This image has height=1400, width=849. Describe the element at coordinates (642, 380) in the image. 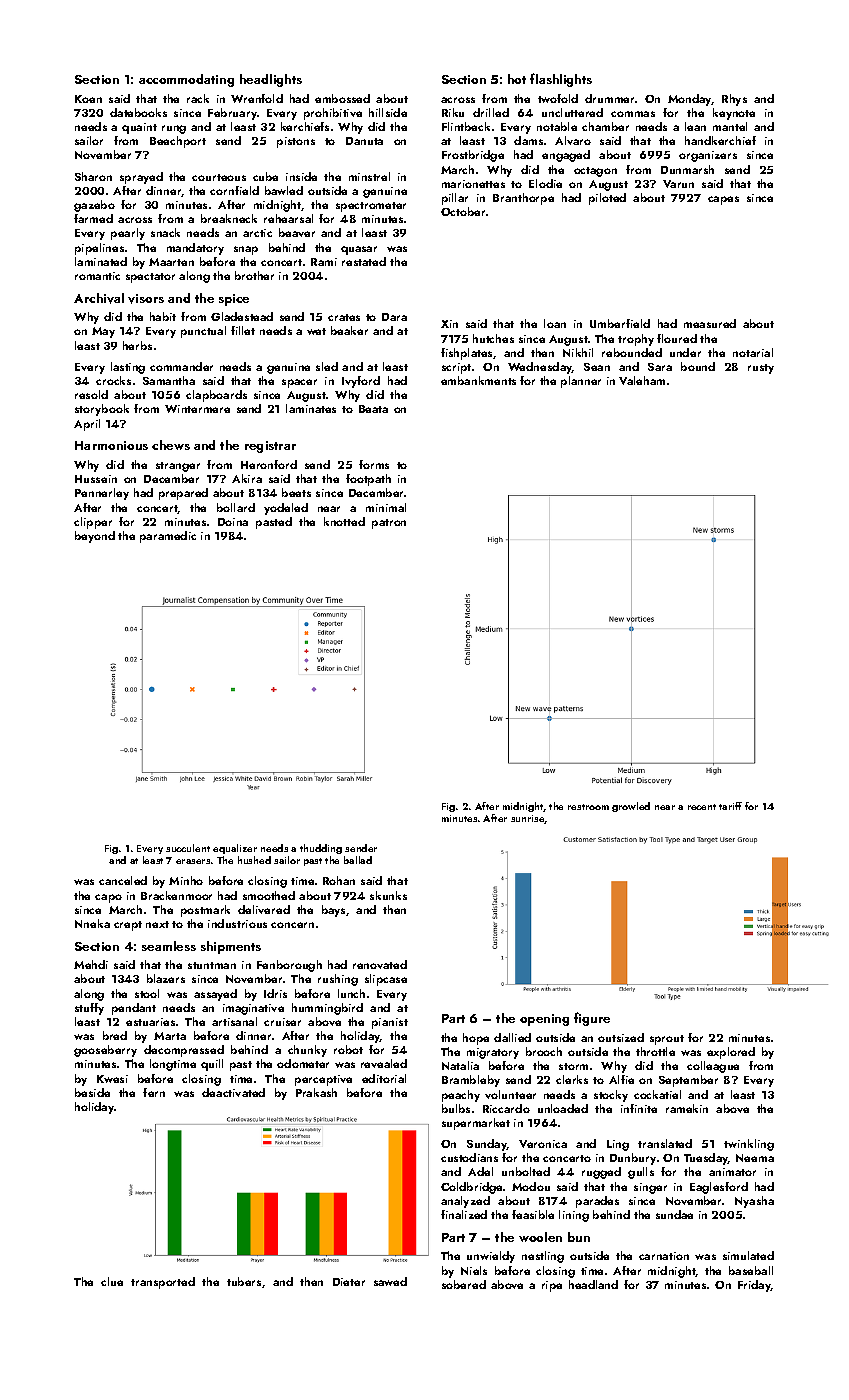

I see `Valeham` at that location.
